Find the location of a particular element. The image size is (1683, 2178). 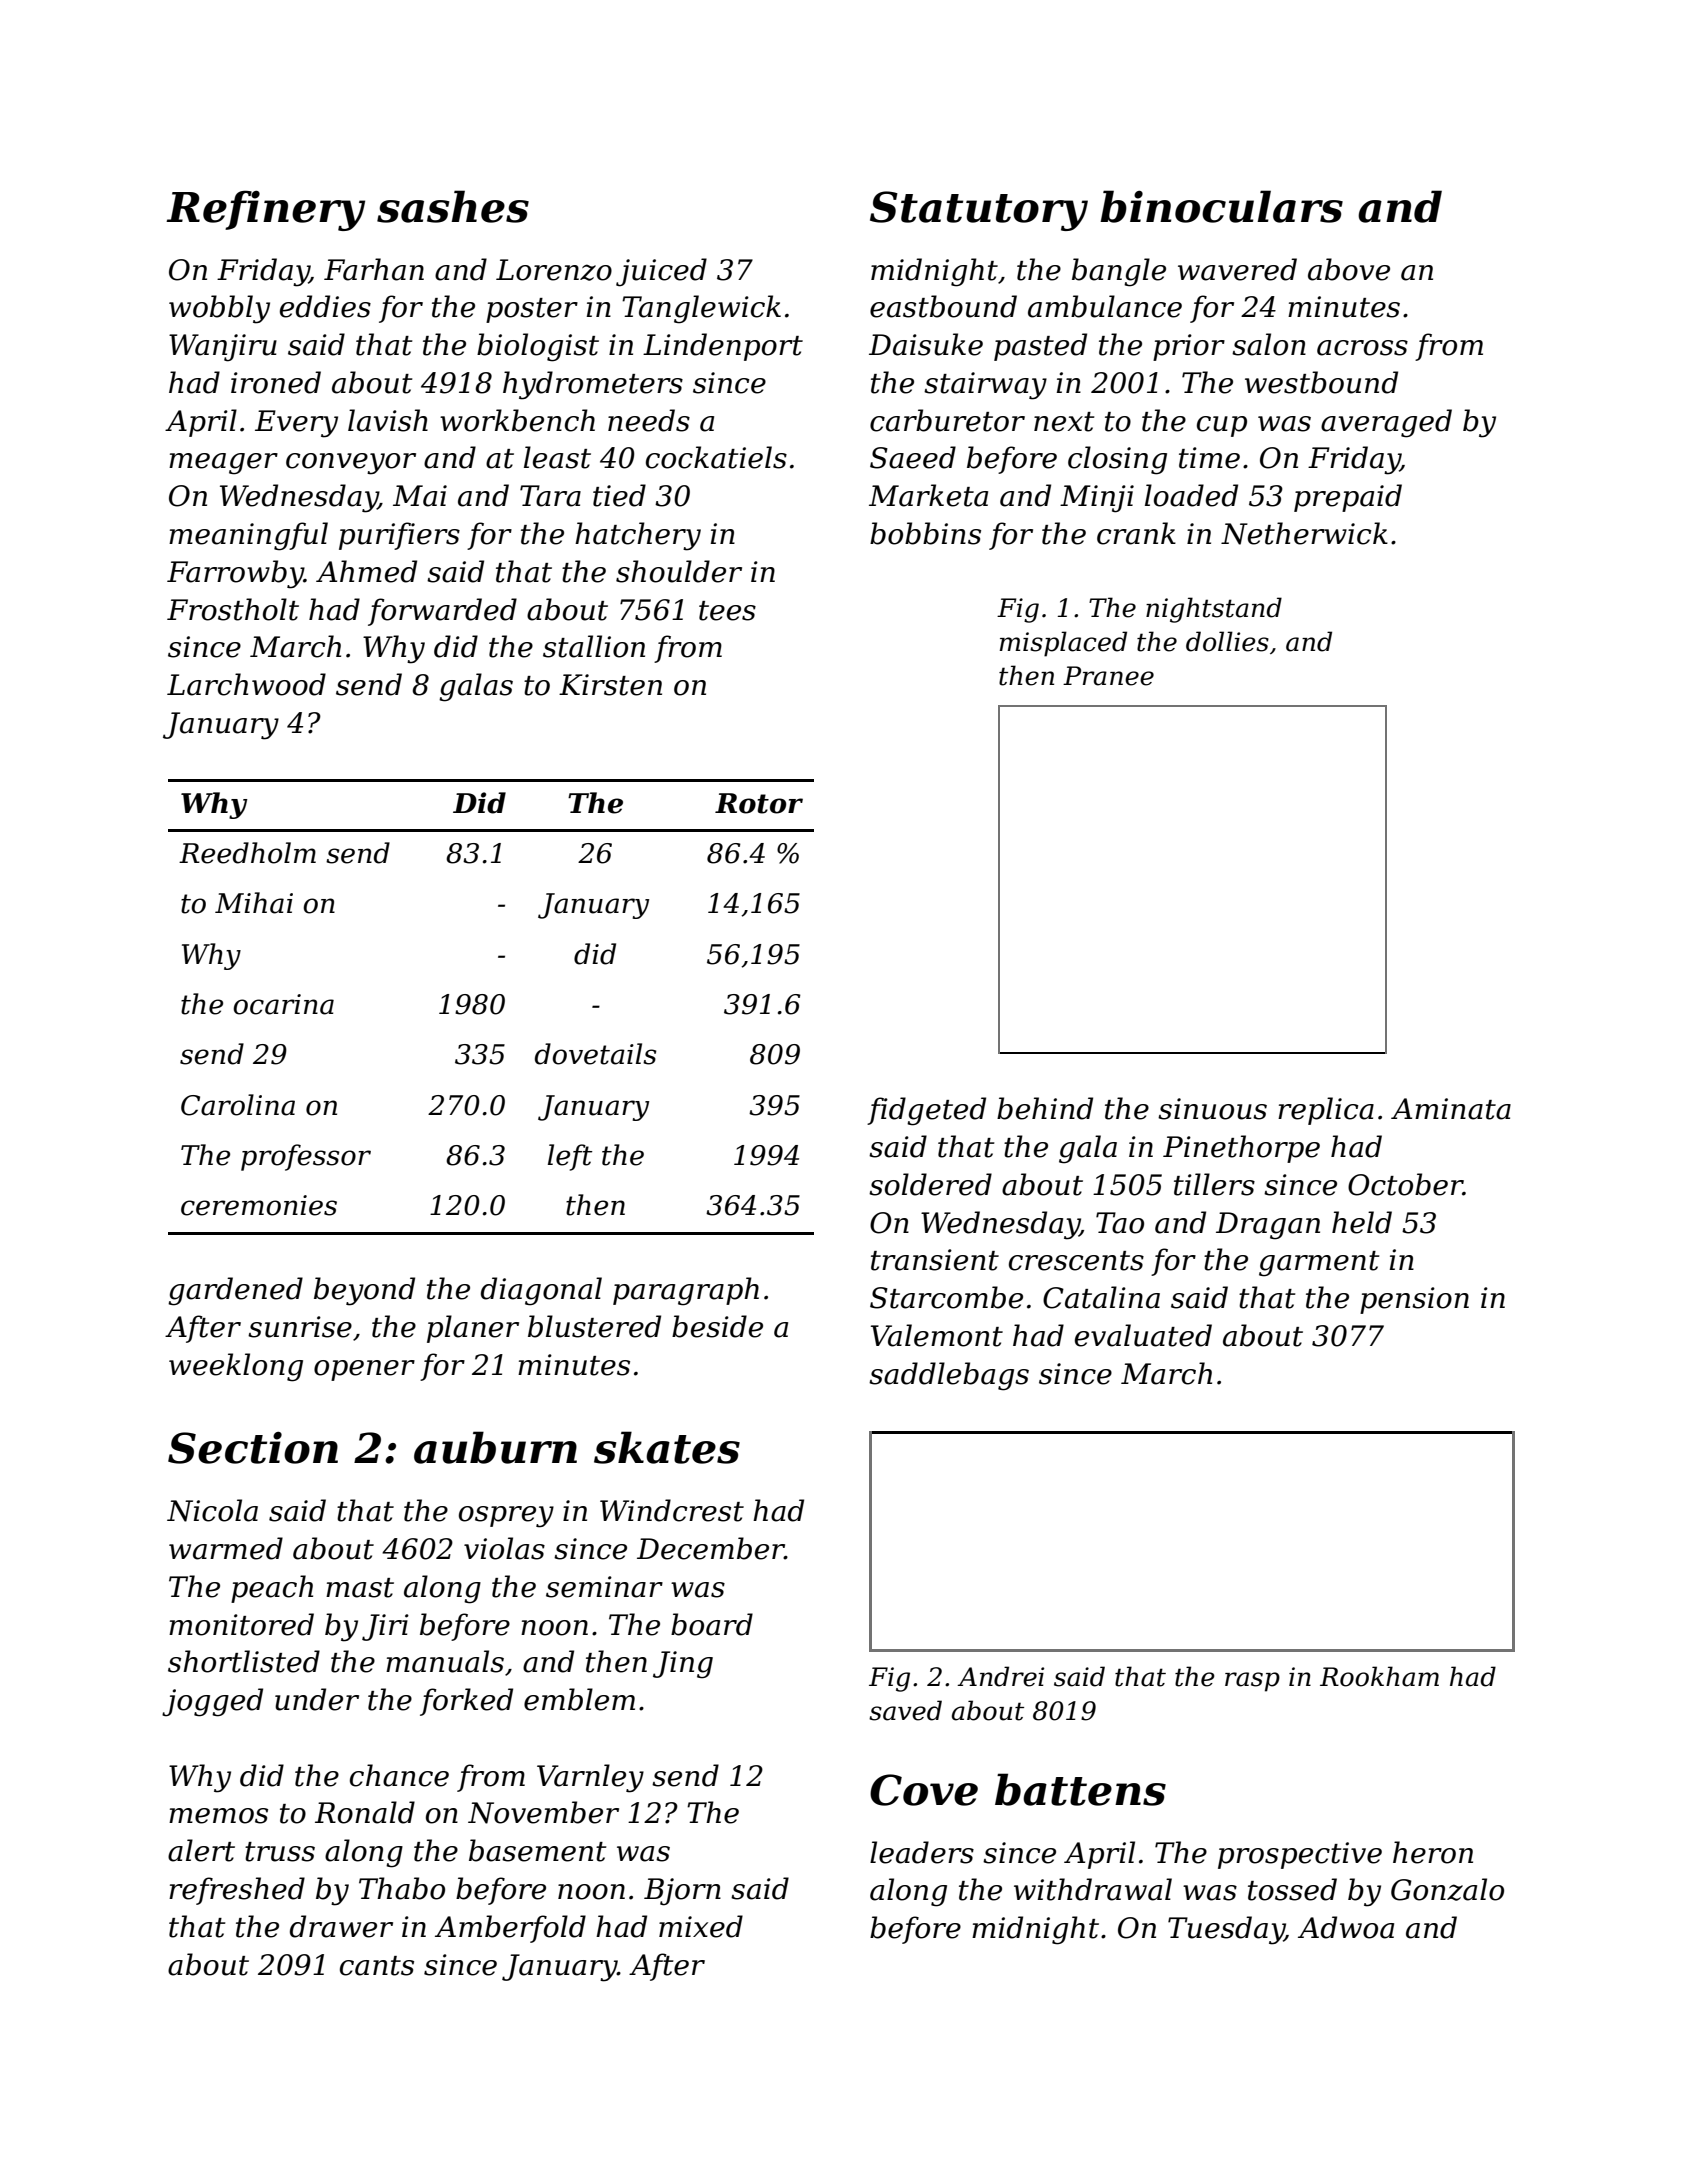

dollies is located at coordinates (1227, 641).
